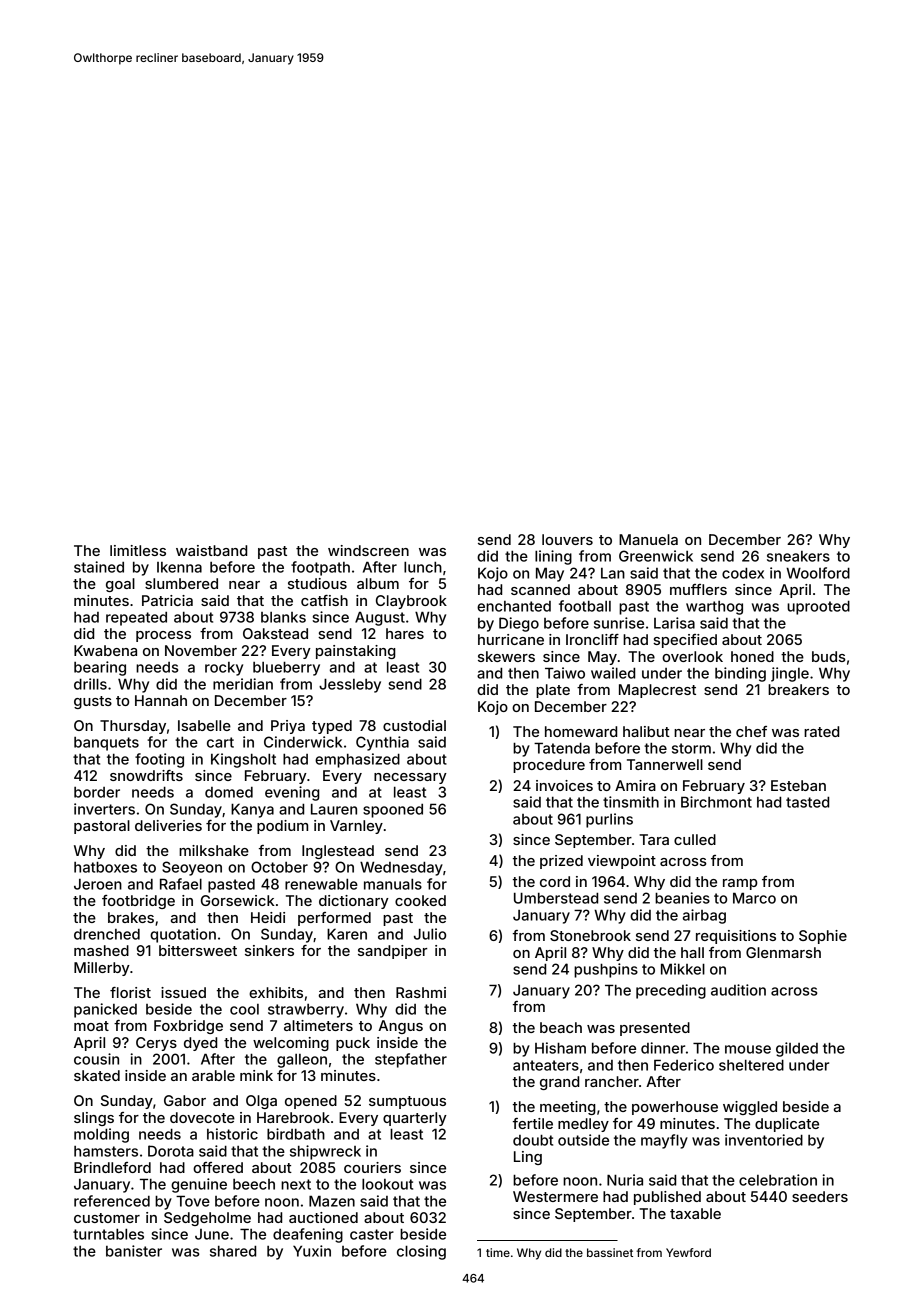 The height and width of the screenshot is (1308, 924). Describe the element at coordinates (423, 567) in the screenshot. I see `lunch` at that location.
